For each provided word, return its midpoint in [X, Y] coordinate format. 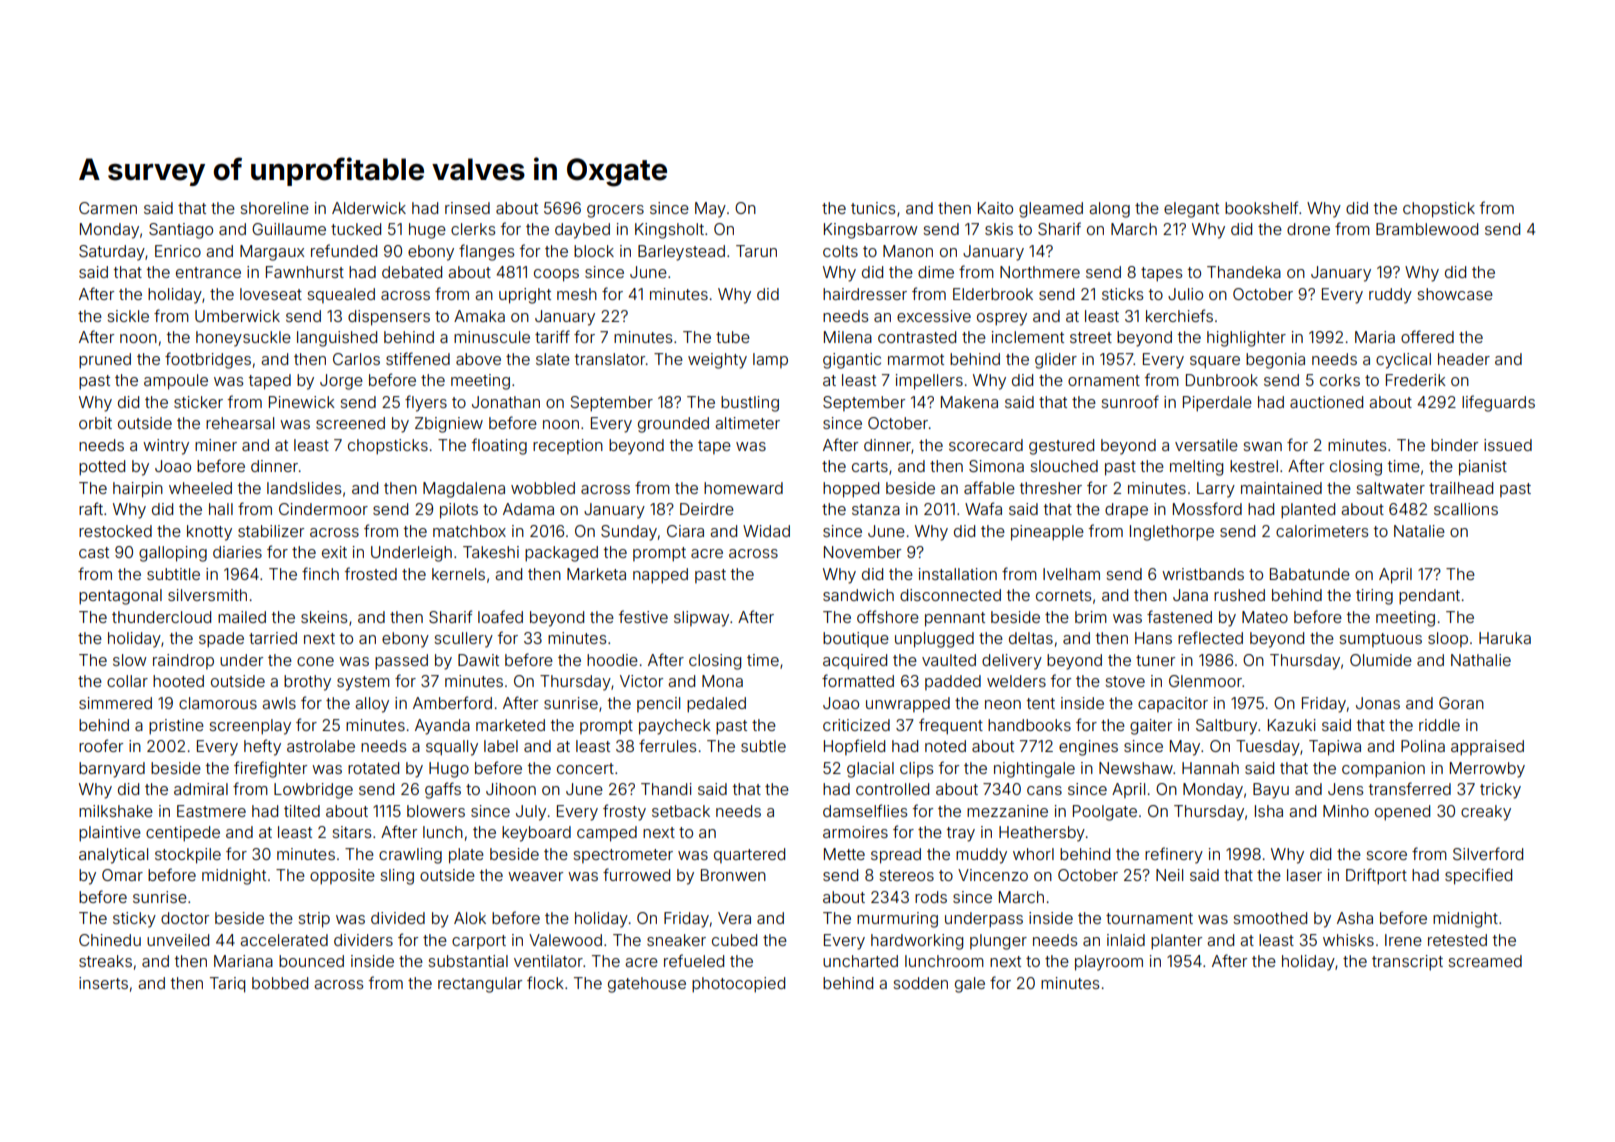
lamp [770, 360]
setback [681, 811]
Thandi [666, 789]
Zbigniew [449, 425]
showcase [1455, 294]
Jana [1190, 595]
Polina [1423, 746]
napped [660, 576]
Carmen [108, 208]
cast [94, 552]
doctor [185, 918]
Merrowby [1487, 770]
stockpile [188, 856]
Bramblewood [1427, 229]
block [594, 251]
